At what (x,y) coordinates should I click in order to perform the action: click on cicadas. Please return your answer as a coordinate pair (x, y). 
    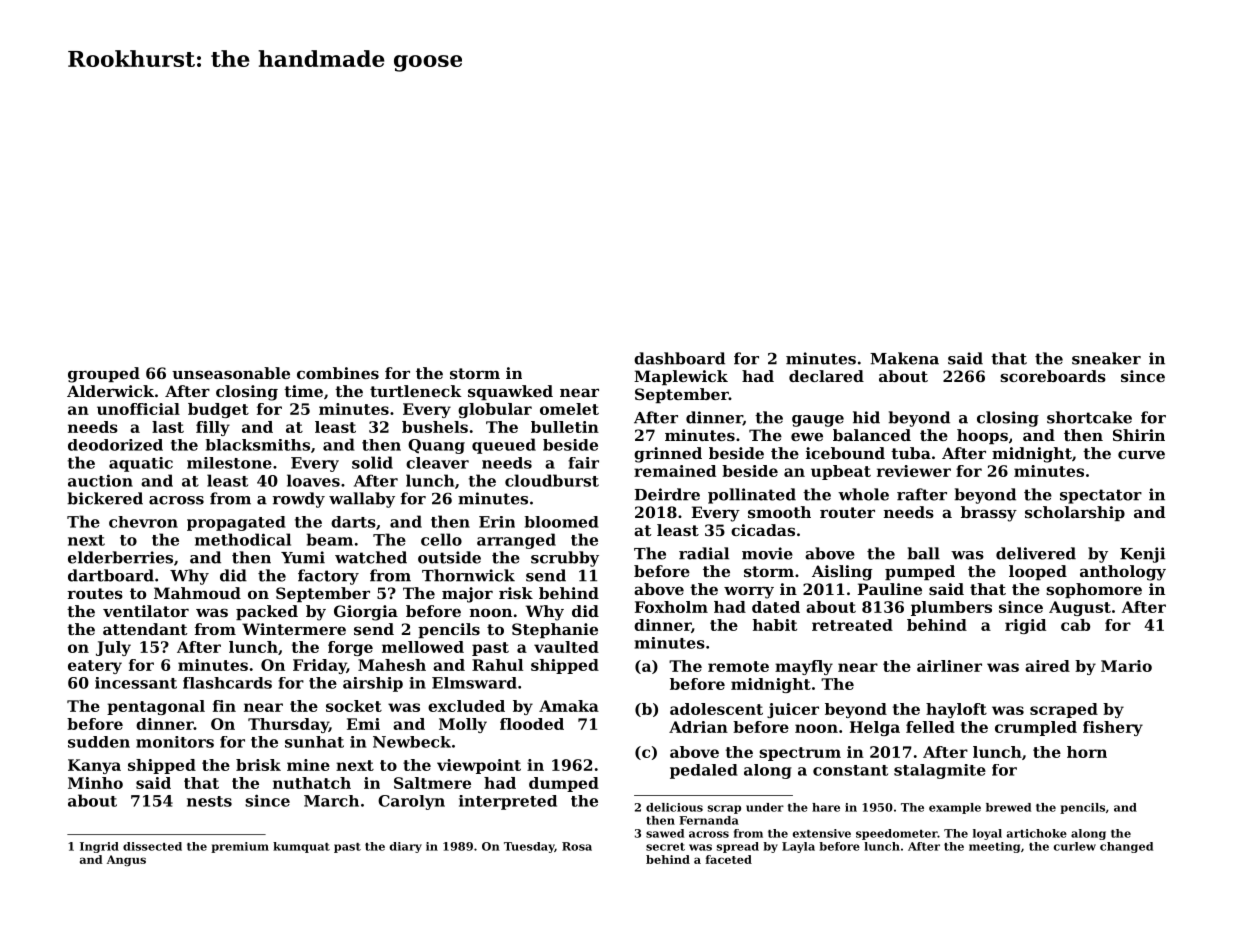
    Looking at the image, I should click on (763, 530).
